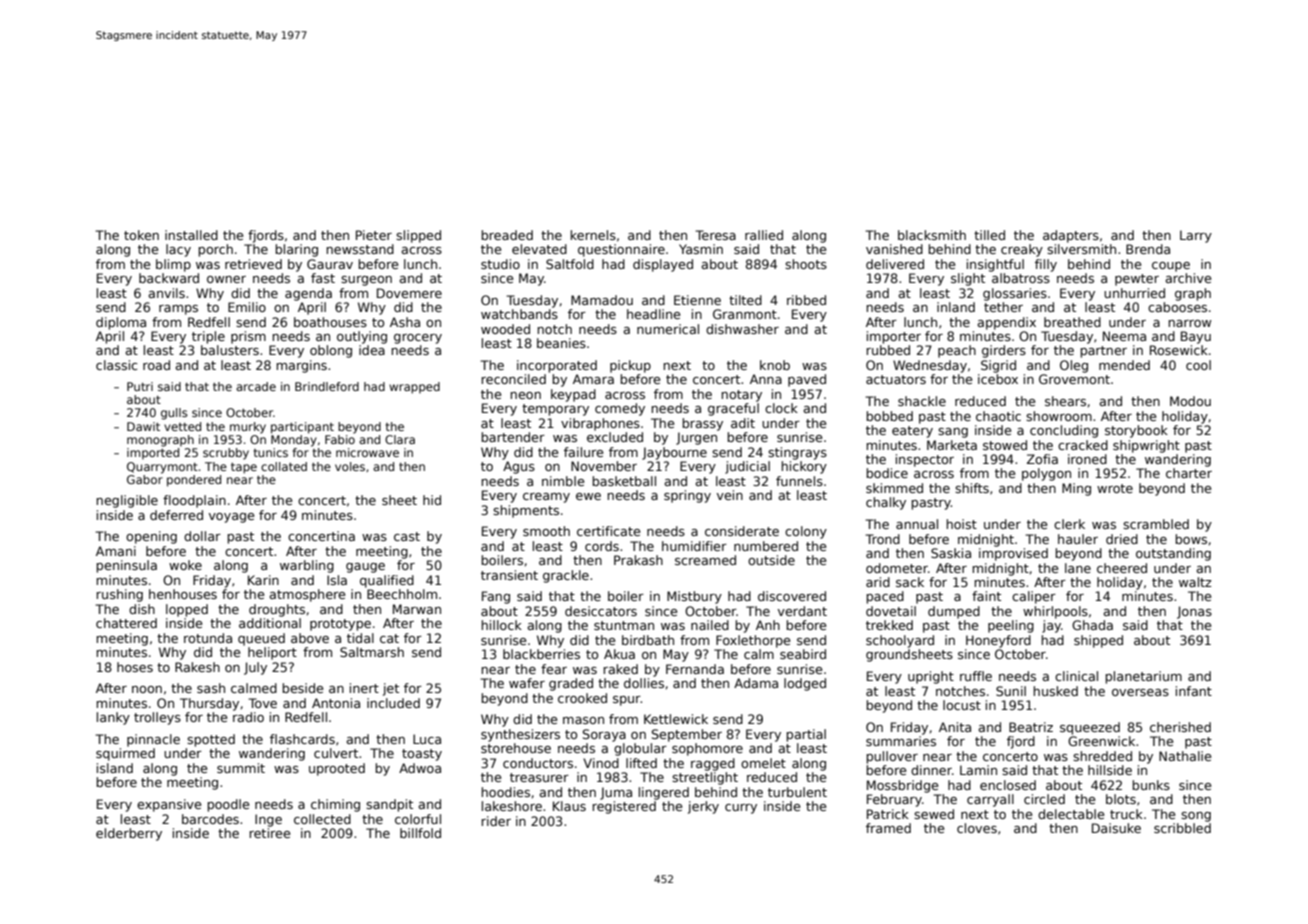 The width and height of the screenshot is (1308, 924). Describe the element at coordinates (792, 596) in the screenshot. I see `discovered` at that location.
